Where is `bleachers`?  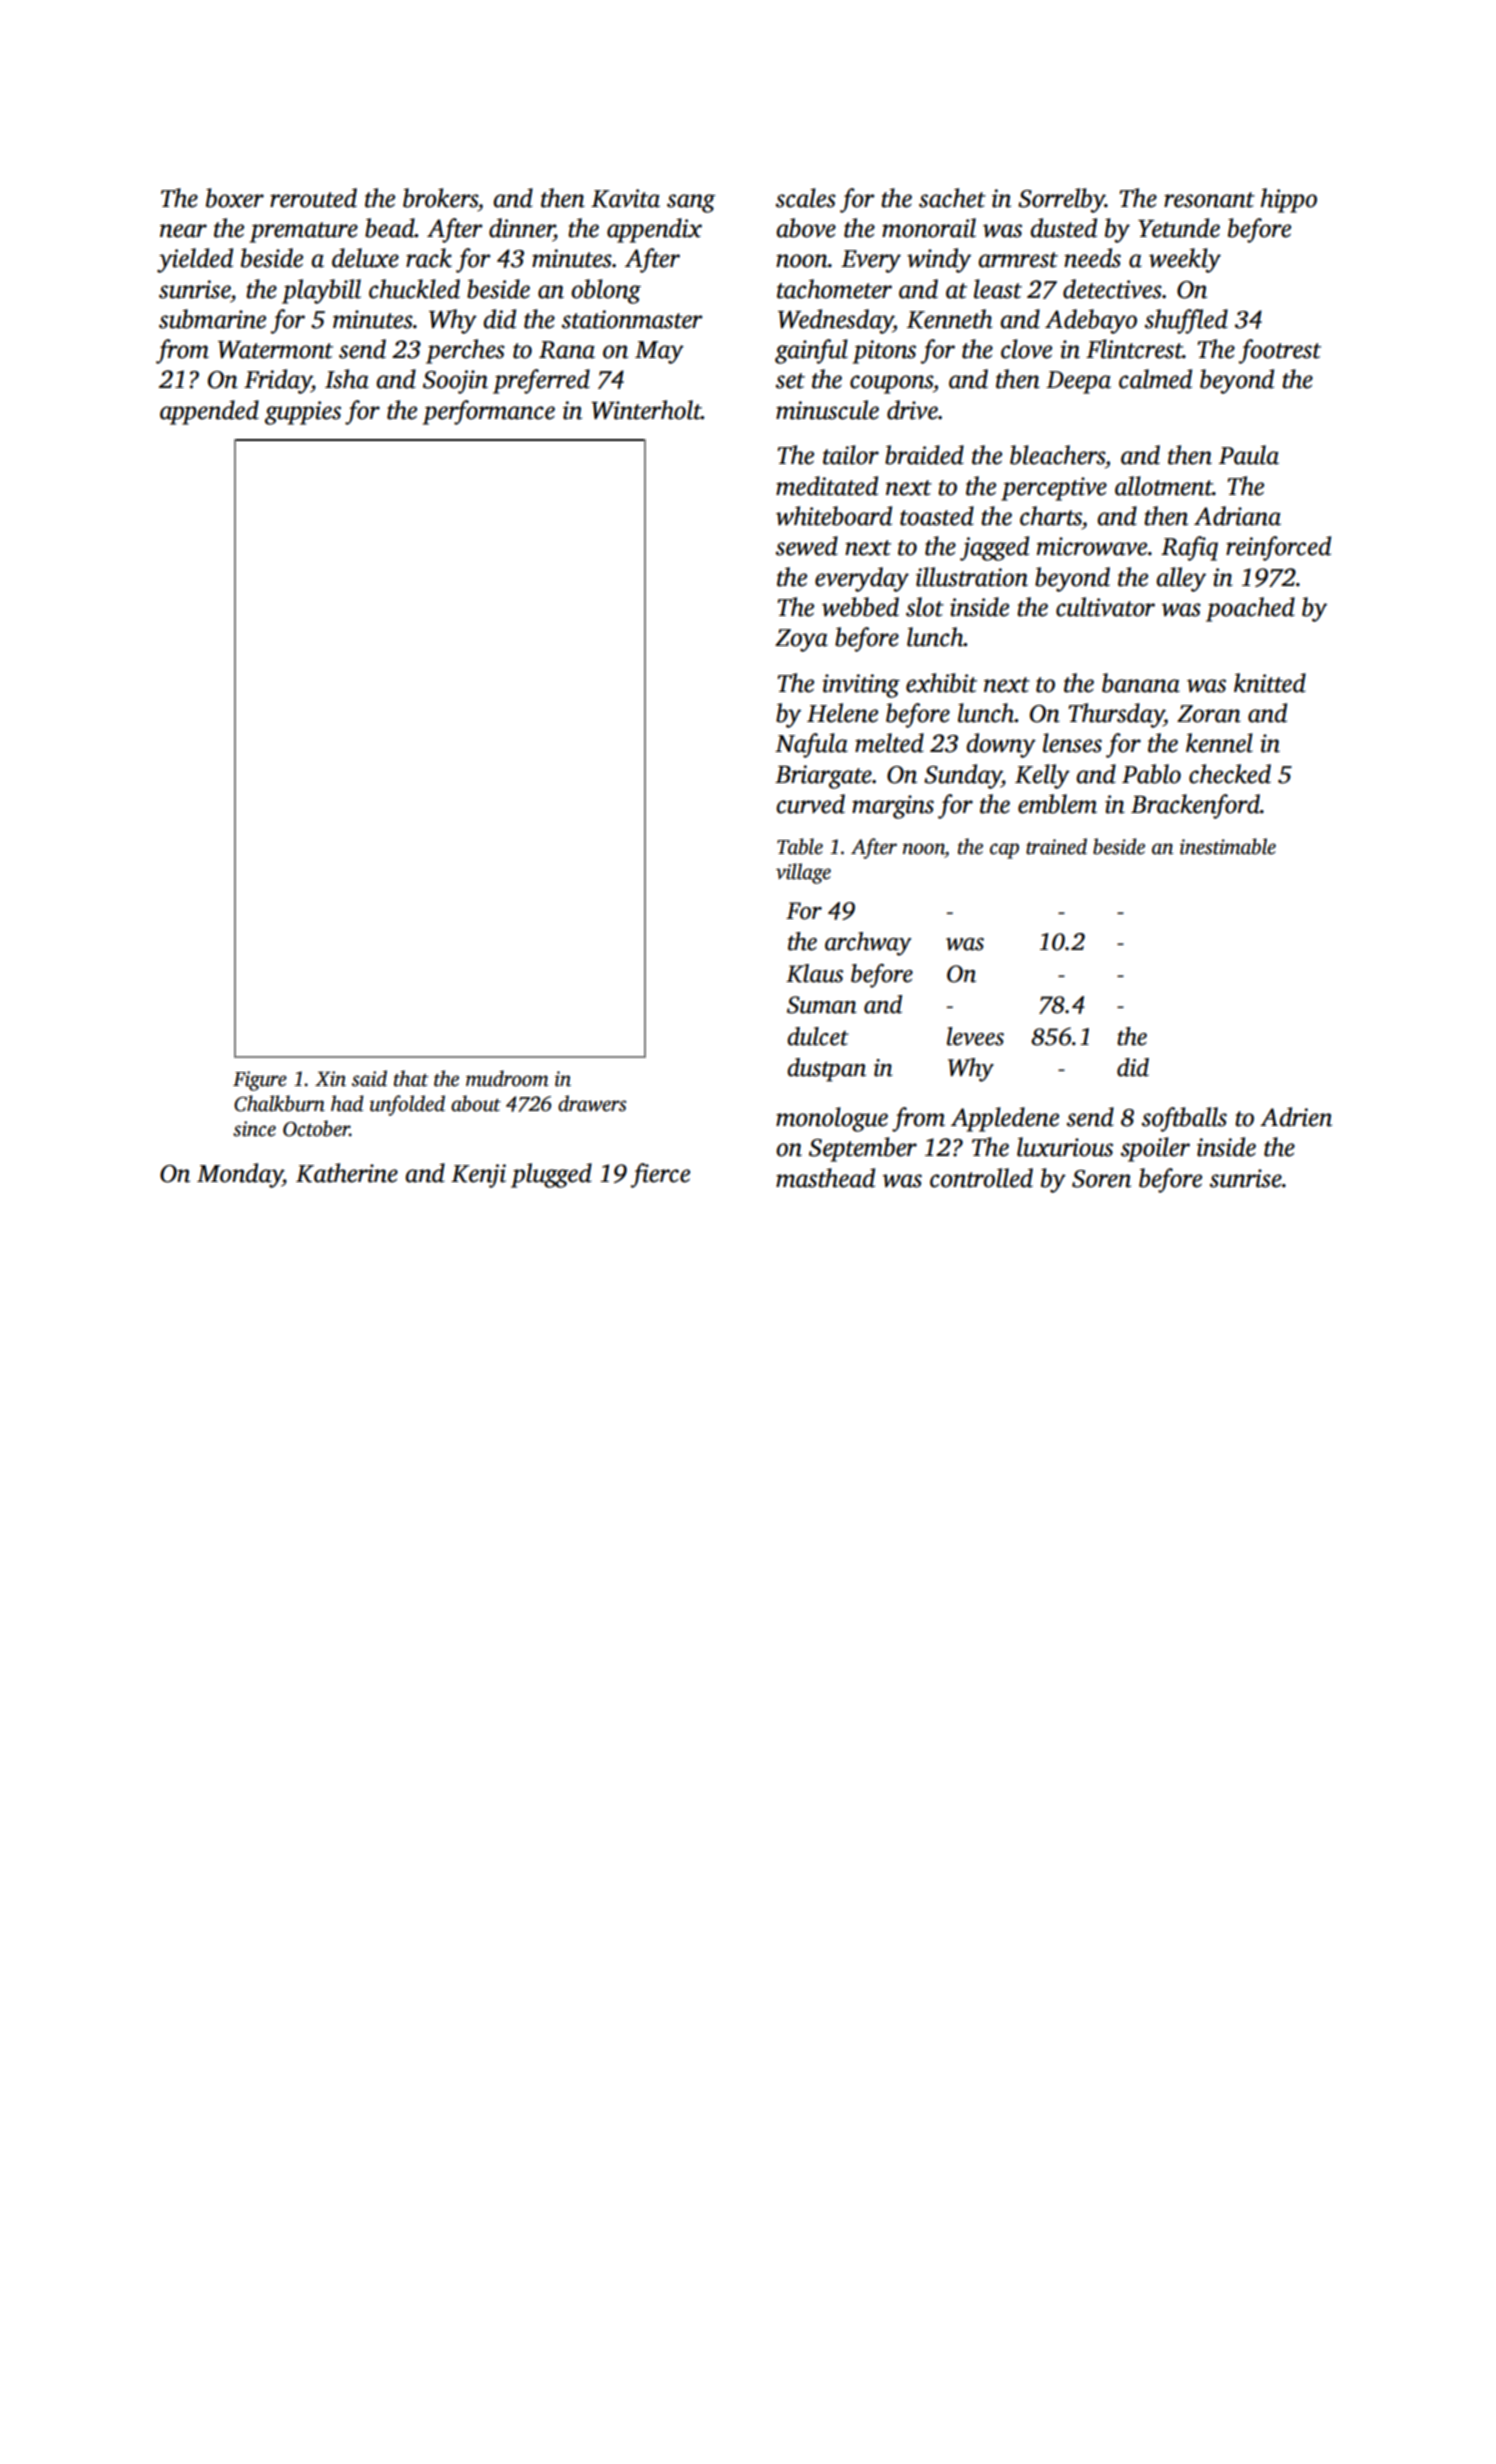
bleachers is located at coordinates (1057, 455).
